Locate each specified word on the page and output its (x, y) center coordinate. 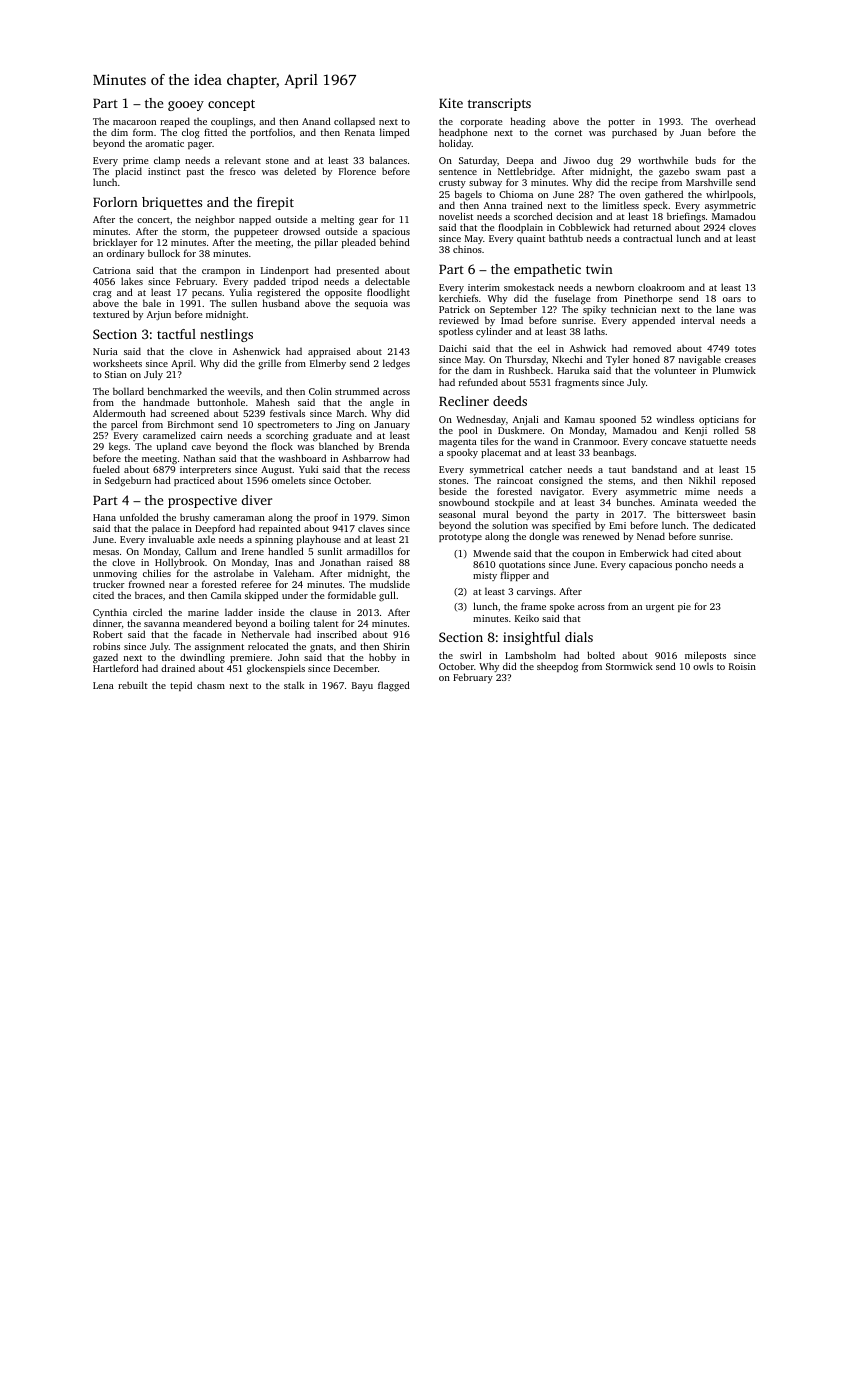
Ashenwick (256, 351)
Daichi (453, 348)
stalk (294, 685)
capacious (650, 565)
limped (395, 133)
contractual (648, 238)
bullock (164, 253)
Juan (690, 132)
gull (387, 596)
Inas (284, 562)
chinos (467, 249)
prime (135, 162)
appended (653, 321)
